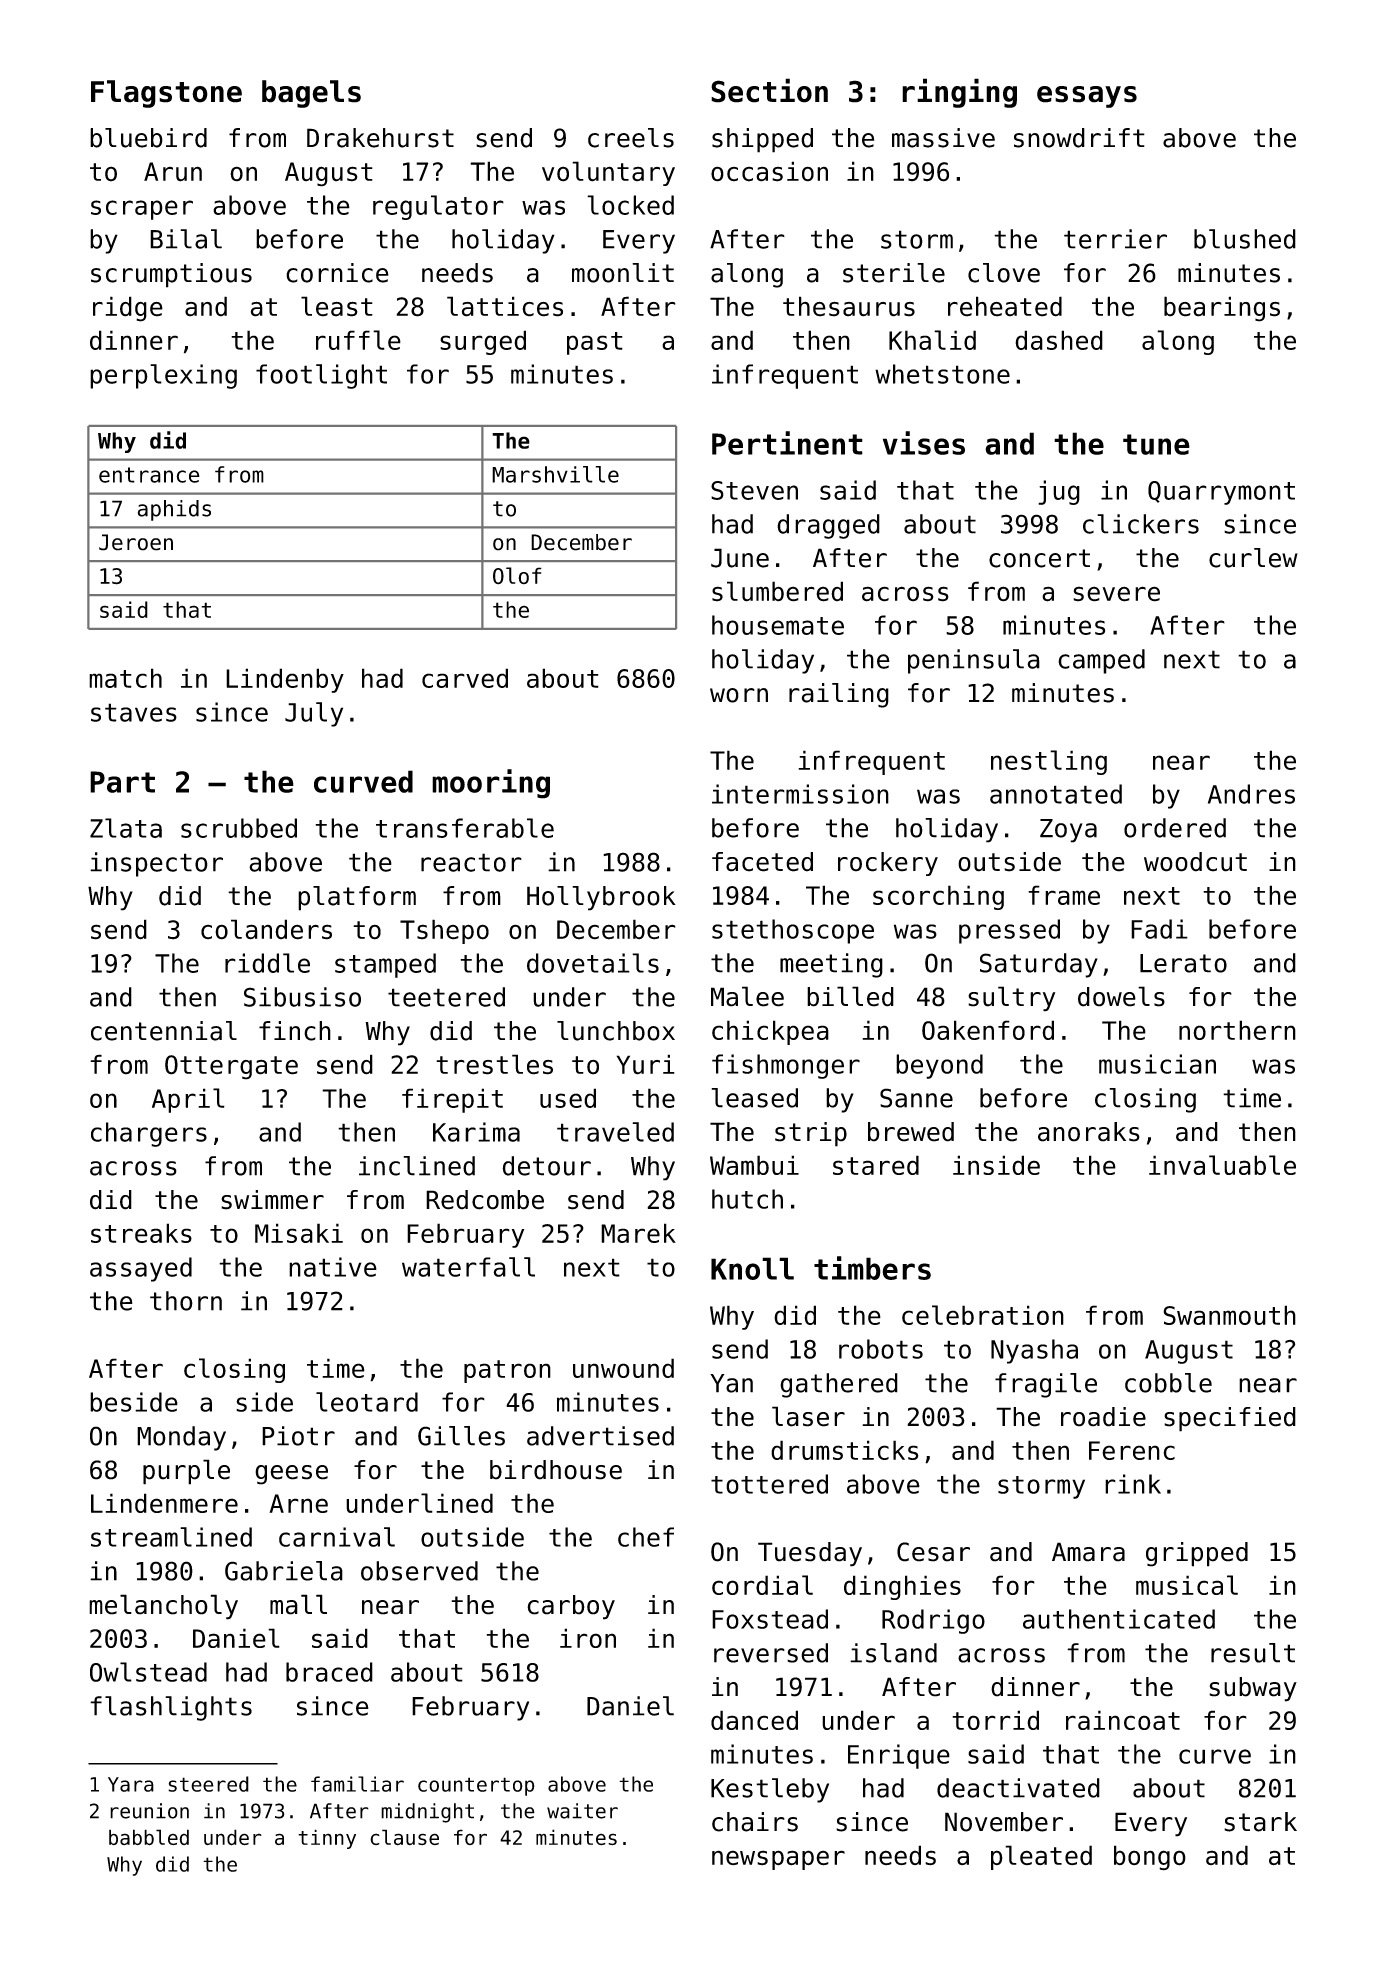  What do you see at coordinates (357, 898) in the screenshot?
I see `platform` at bounding box center [357, 898].
